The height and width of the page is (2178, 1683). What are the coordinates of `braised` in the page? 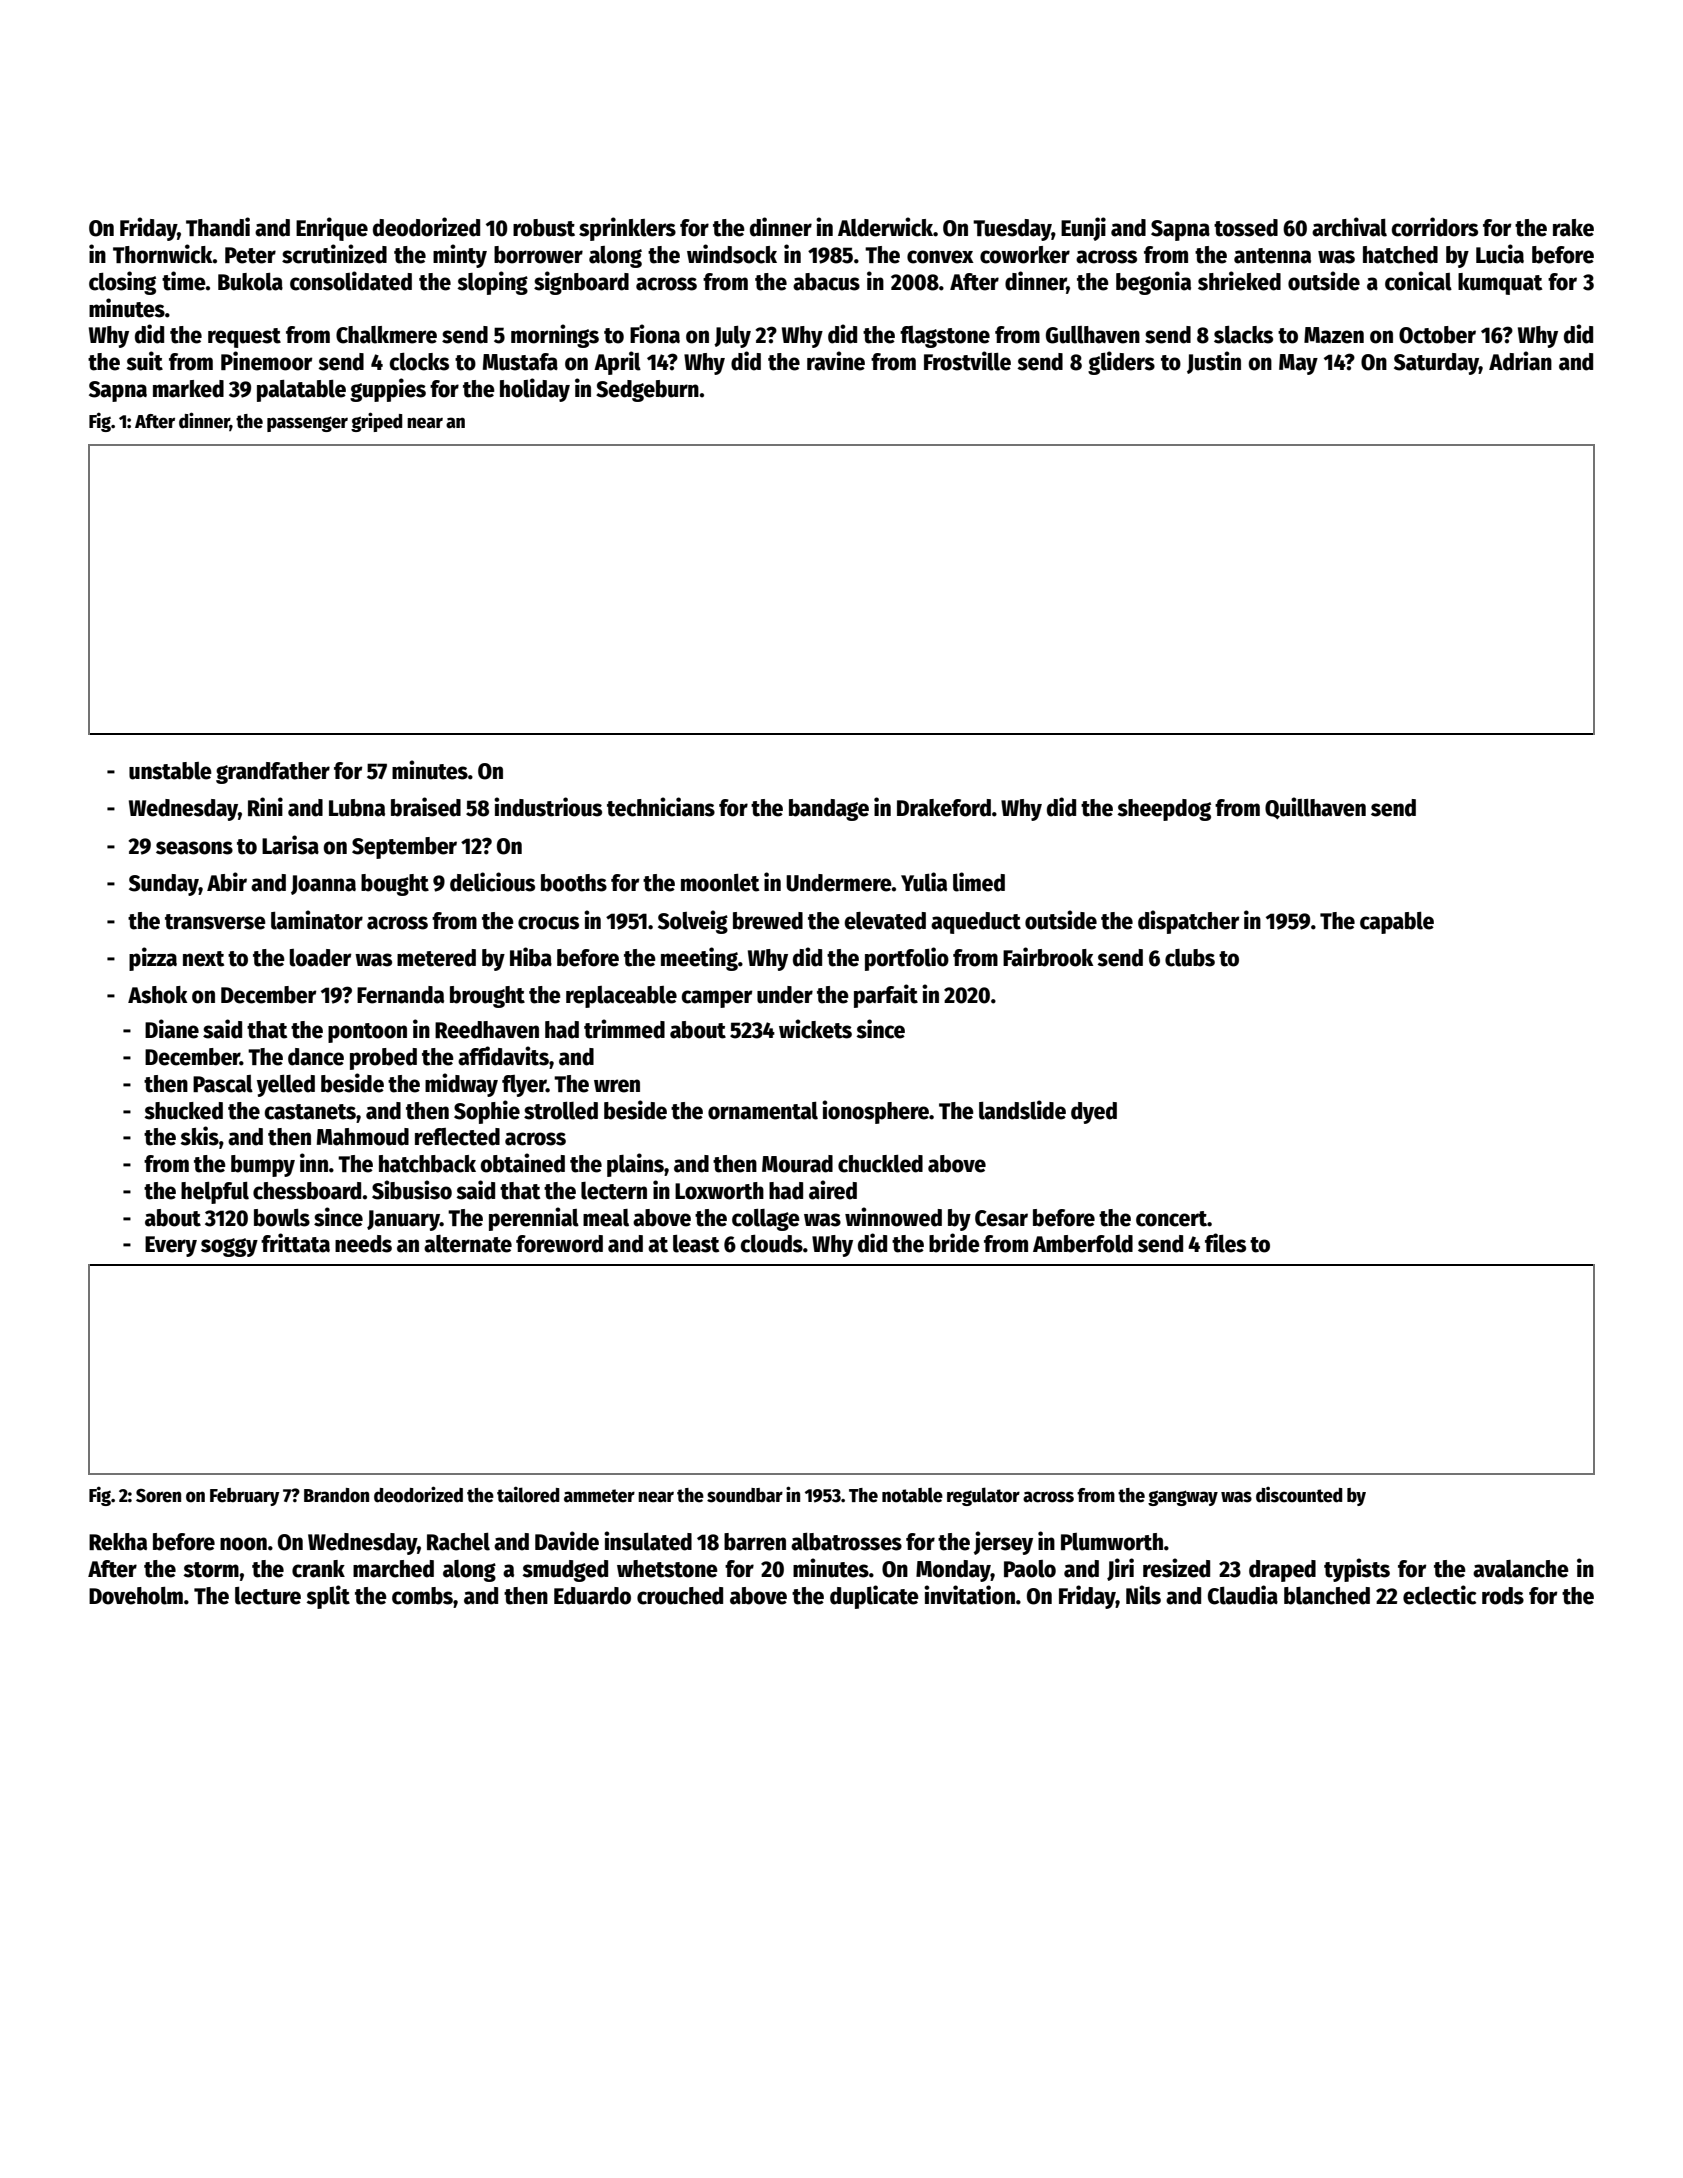 It's located at (426, 807).
